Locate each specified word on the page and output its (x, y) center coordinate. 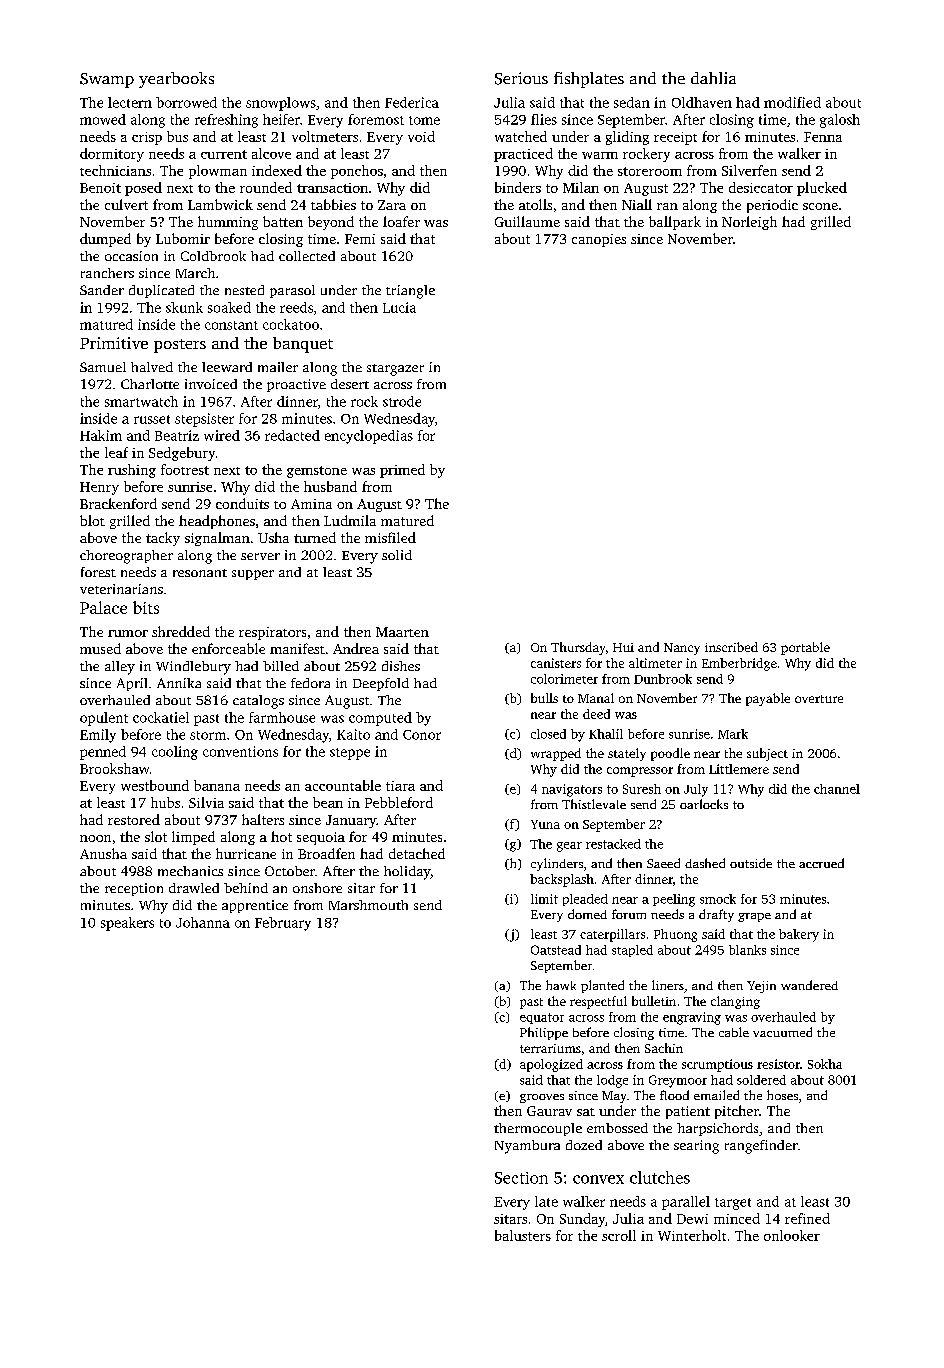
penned (103, 753)
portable (805, 648)
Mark (733, 734)
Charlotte (150, 384)
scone (820, 206)
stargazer (395, 370)
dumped (105, 240)
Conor (422, 735)
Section (521, 1178)
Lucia (399, 307)
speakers (127, 924)
